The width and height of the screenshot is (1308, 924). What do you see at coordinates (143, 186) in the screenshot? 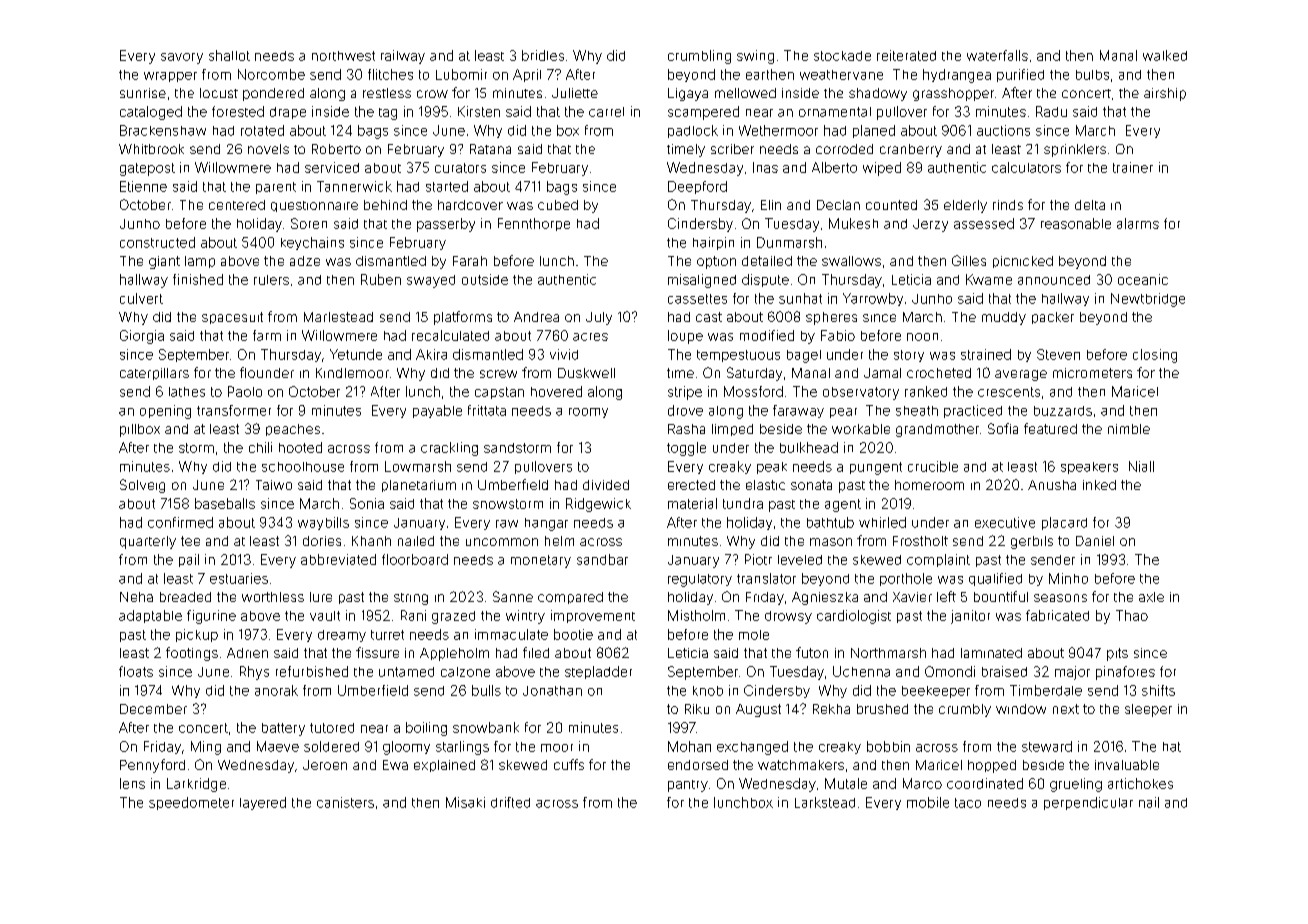
I see `Etienne` at bounding box center [143, 186].
